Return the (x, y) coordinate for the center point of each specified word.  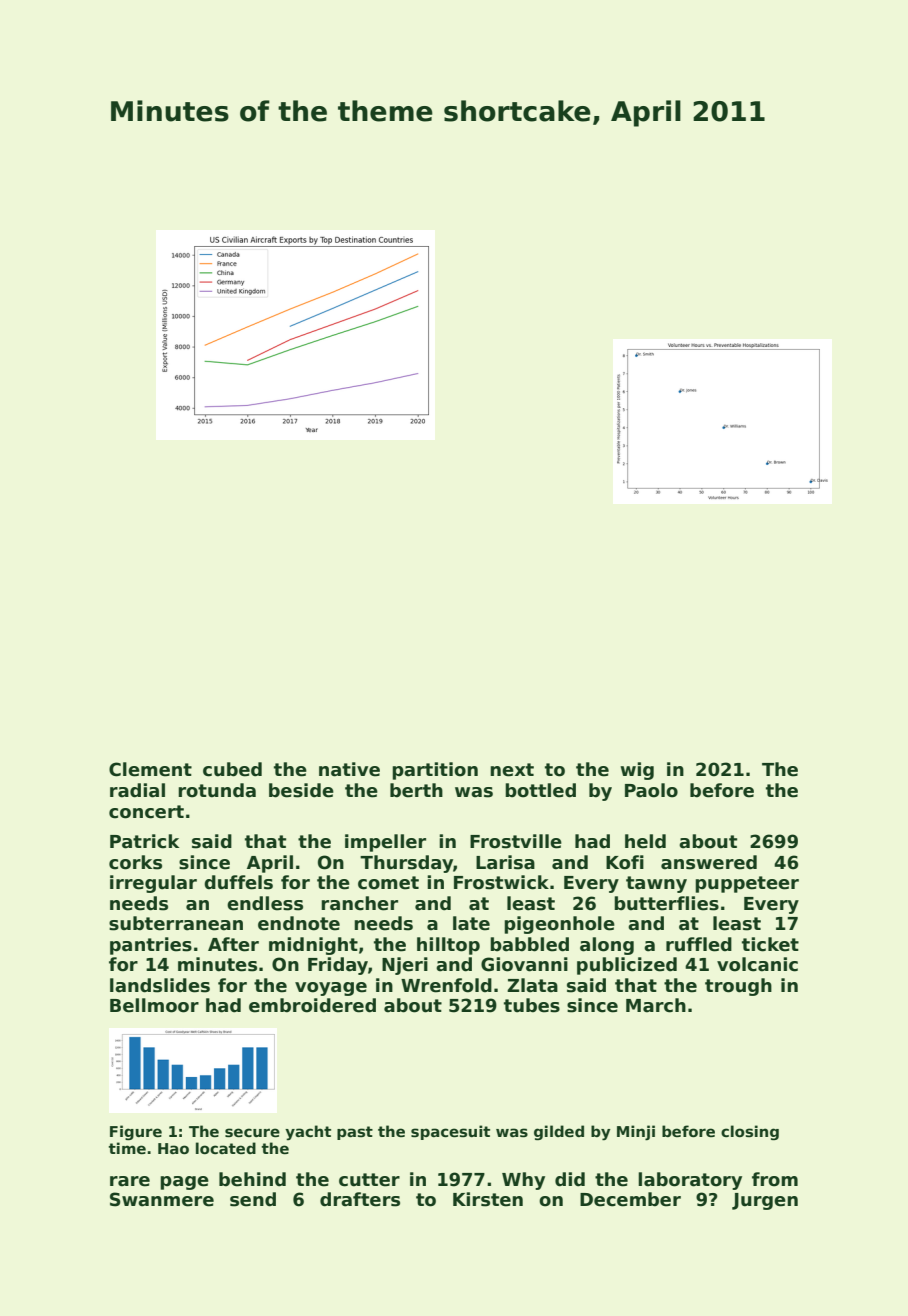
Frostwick (501, 882)
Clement (150, 769)
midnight (313, 946)
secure (252, 1132)
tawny (656, 884)
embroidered (312, 1005)
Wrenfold (446, 985)
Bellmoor (154, 1005)
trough (738, 987)
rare (130, 1181)
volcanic (757, 964)
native (349, 769)
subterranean (176, 923)
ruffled (699, 944)
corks (135, 862)
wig (637, 771)
